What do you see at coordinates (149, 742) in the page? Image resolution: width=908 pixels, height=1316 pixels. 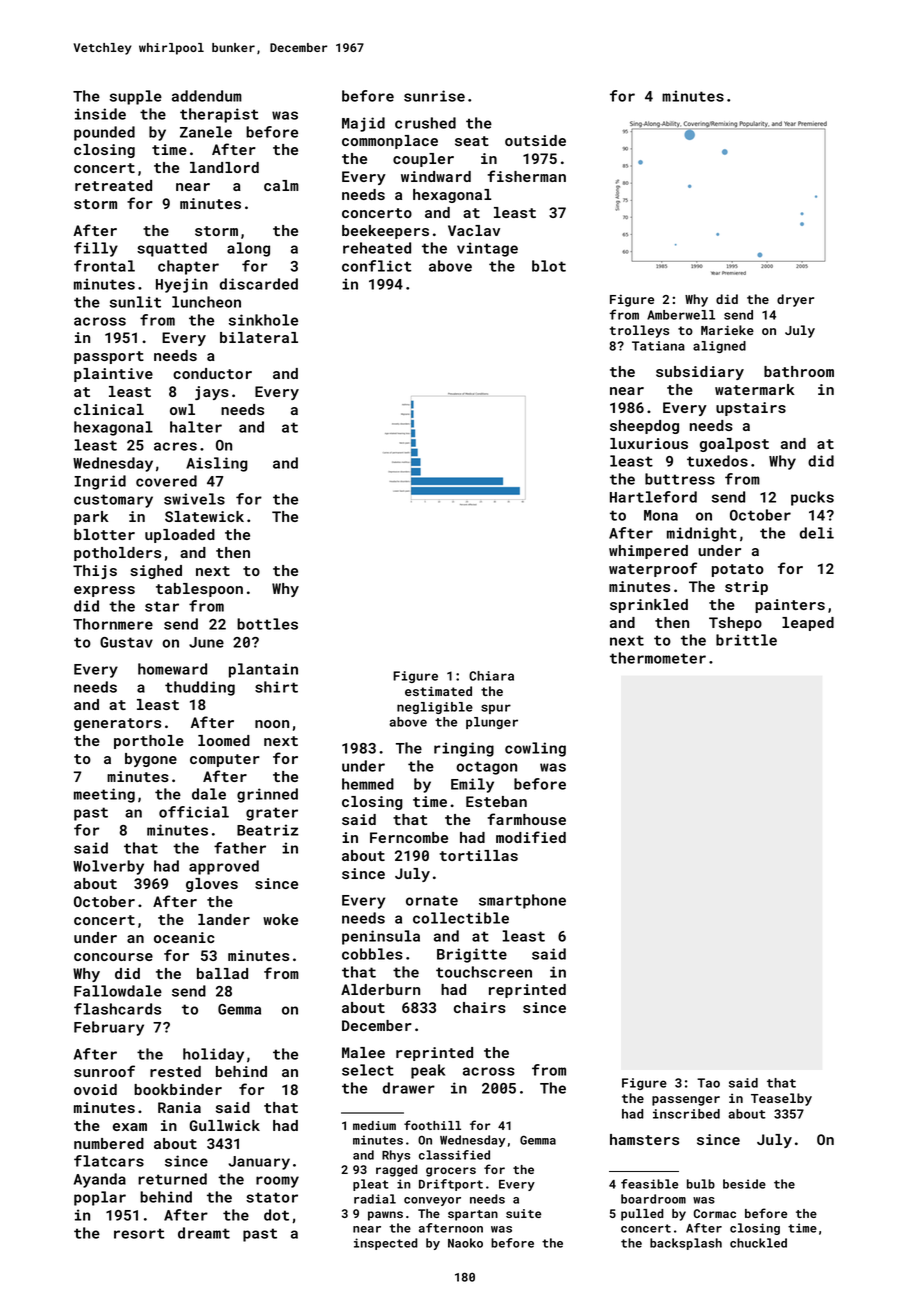 I see `porthole` at bounding box center [149, 742].
